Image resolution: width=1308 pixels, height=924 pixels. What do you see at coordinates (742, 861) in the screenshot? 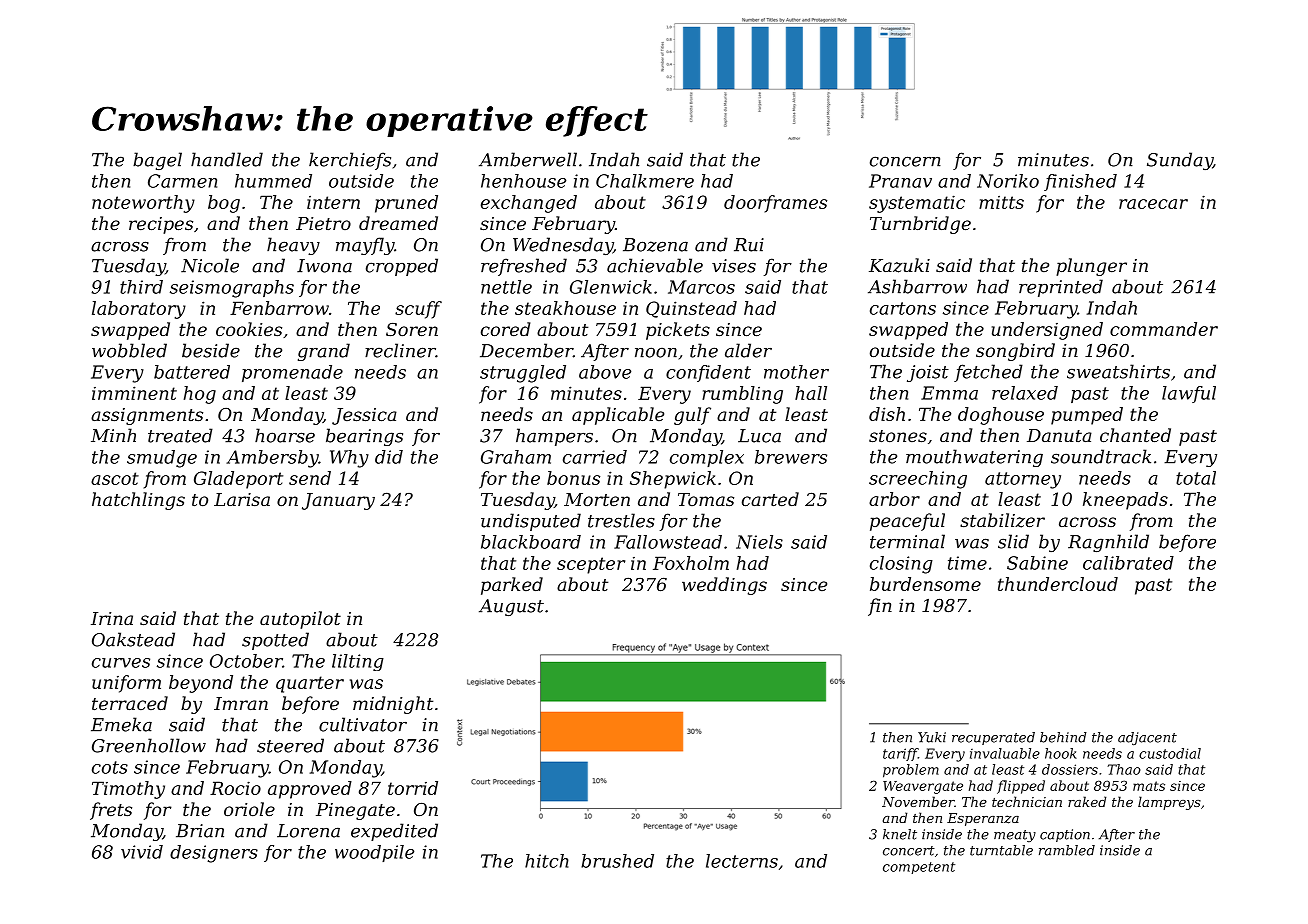
I see `lecterns` at bounding box center [742, 861].
